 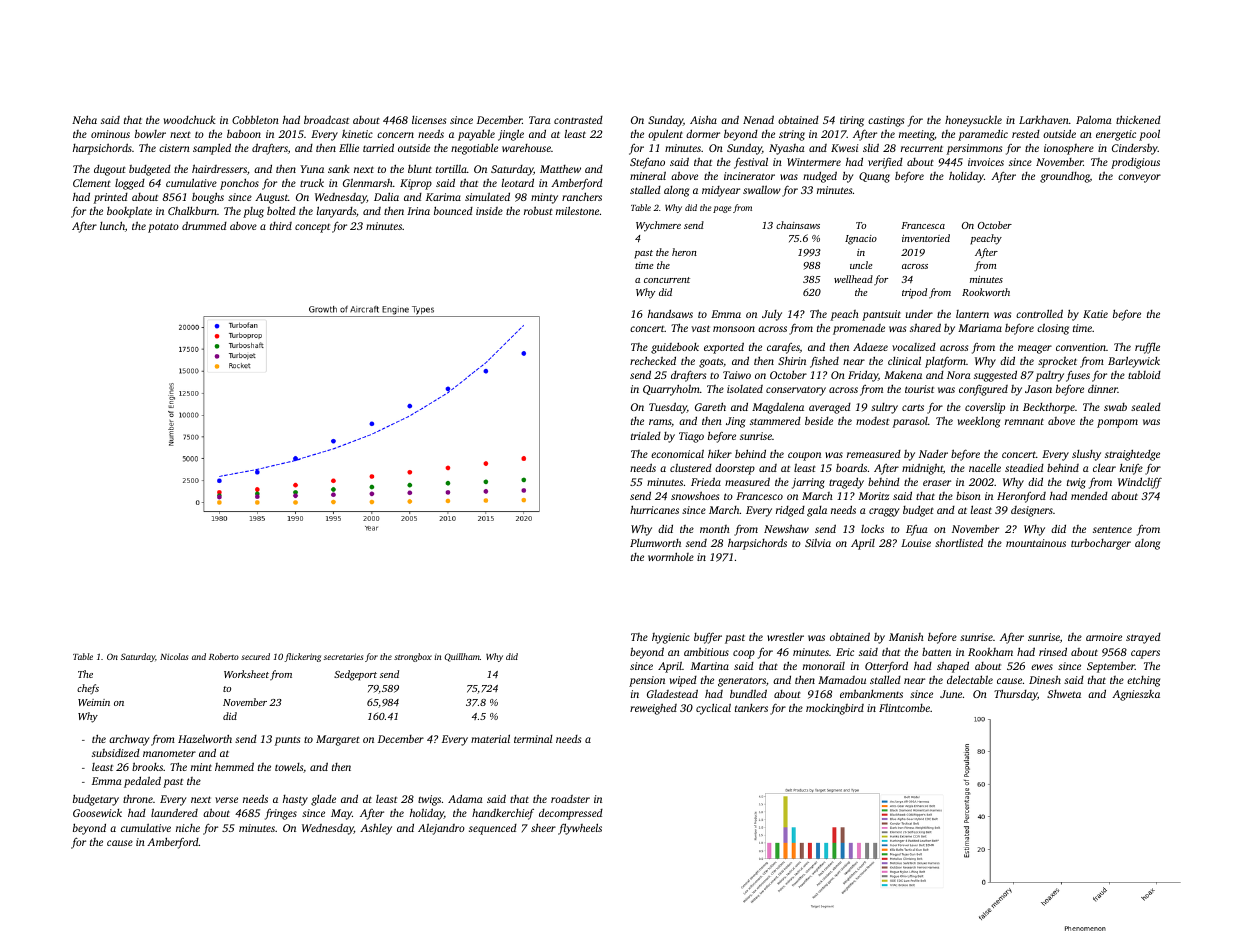 I want to click on coop, so click(x=744, y=654).
